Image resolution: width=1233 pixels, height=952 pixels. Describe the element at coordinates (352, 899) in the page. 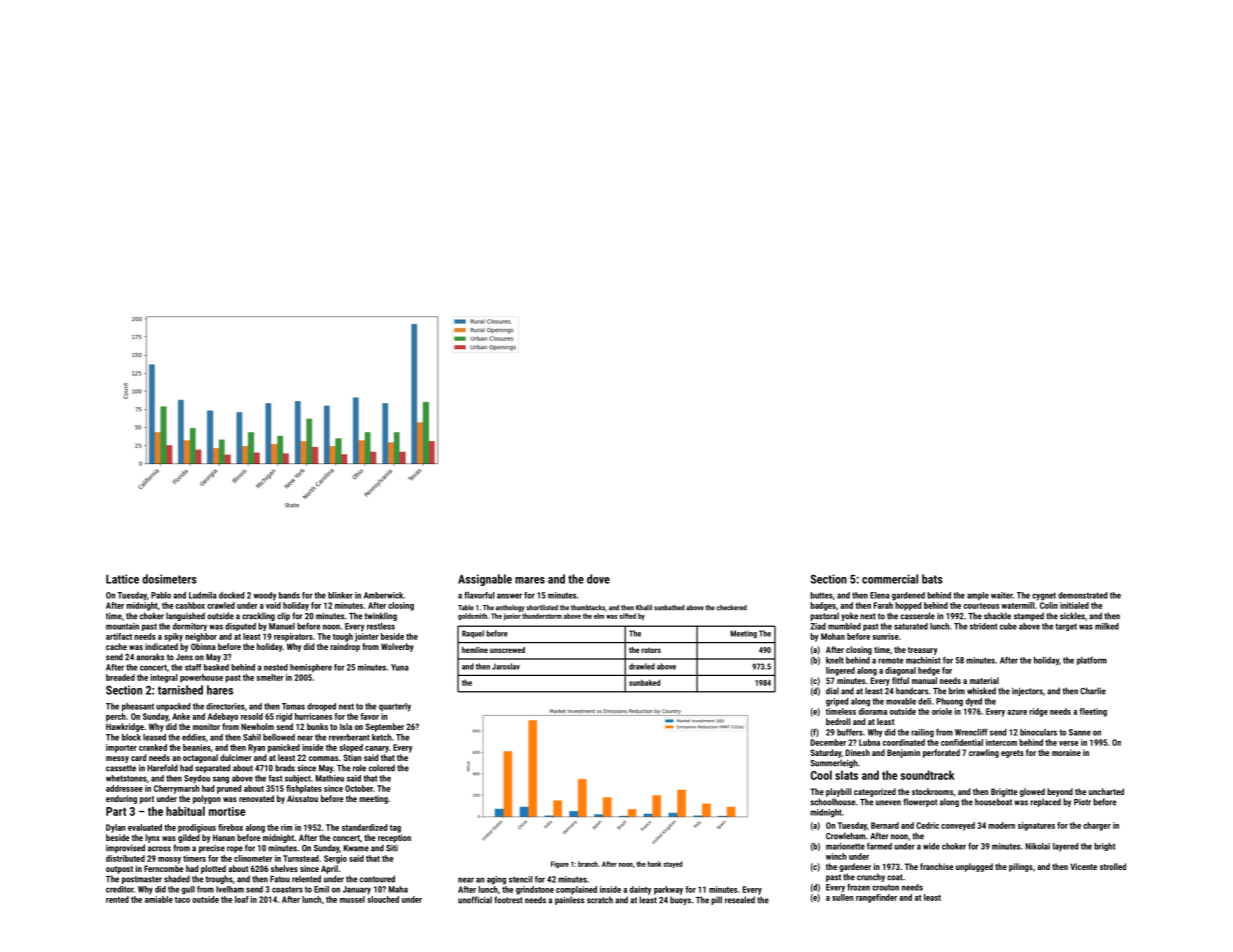

I see `mussel` at that location.
